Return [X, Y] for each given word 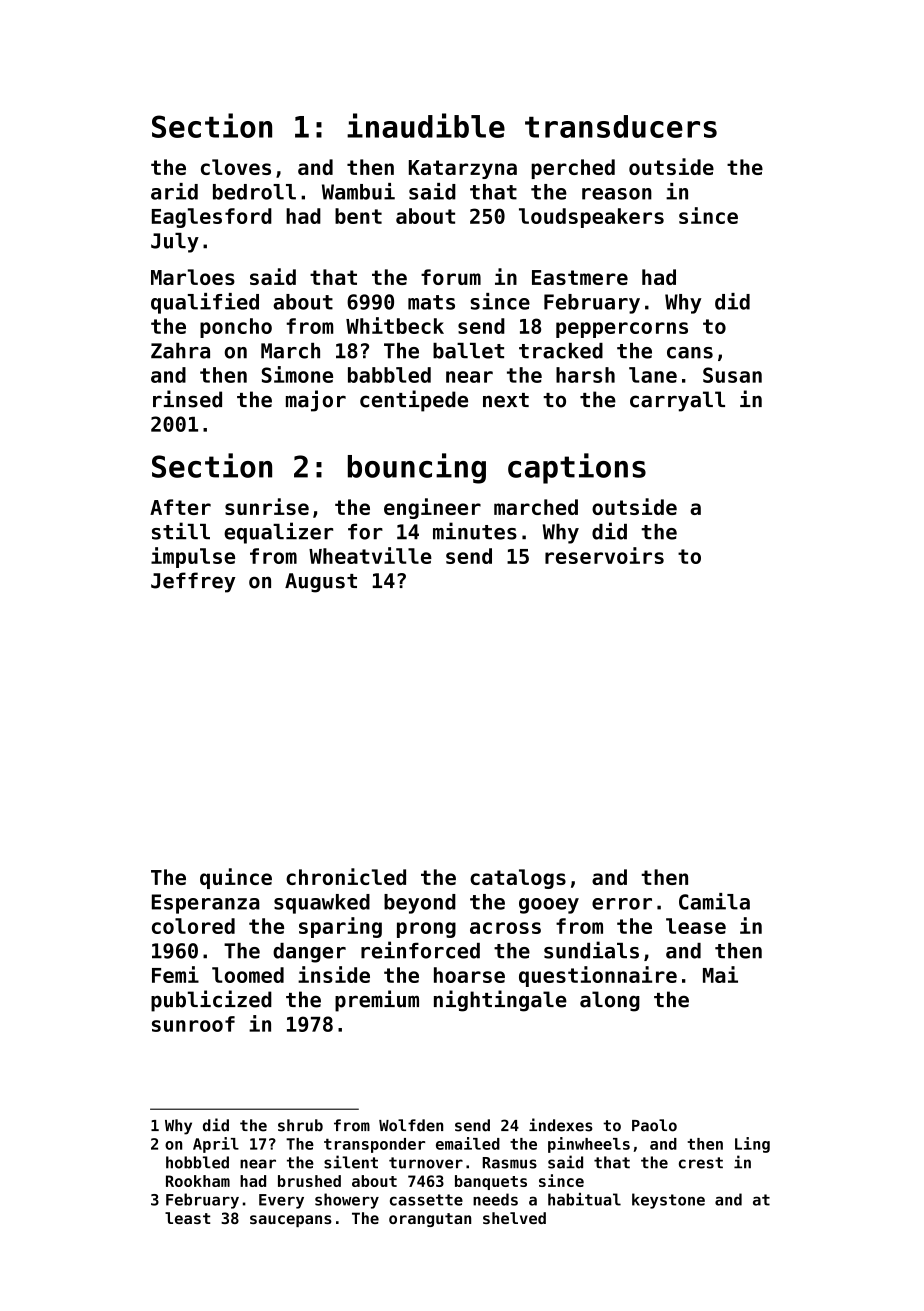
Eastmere [580, 277]
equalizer [278, 533]
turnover [426, 1163]
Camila [714, 901]
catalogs [518, 879]
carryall [677, 401]
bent [358, 216]
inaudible [426, 125]
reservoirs [604, 555]
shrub [300, 1125]
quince [236, 878]
